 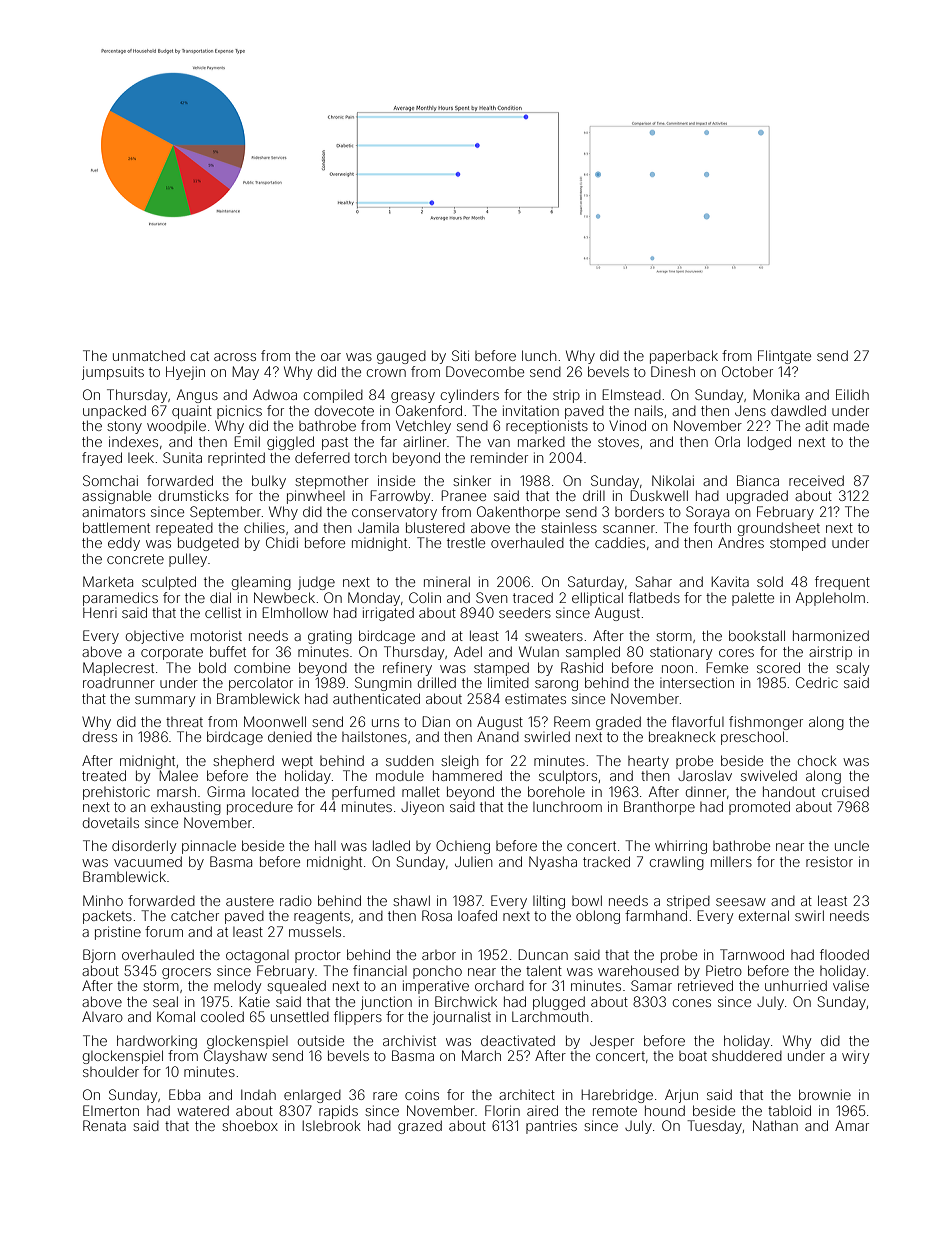 What do you see at coordinates (543, 954) in the screenshot?
I see `Duncan` at bounding box center [543, 954].
